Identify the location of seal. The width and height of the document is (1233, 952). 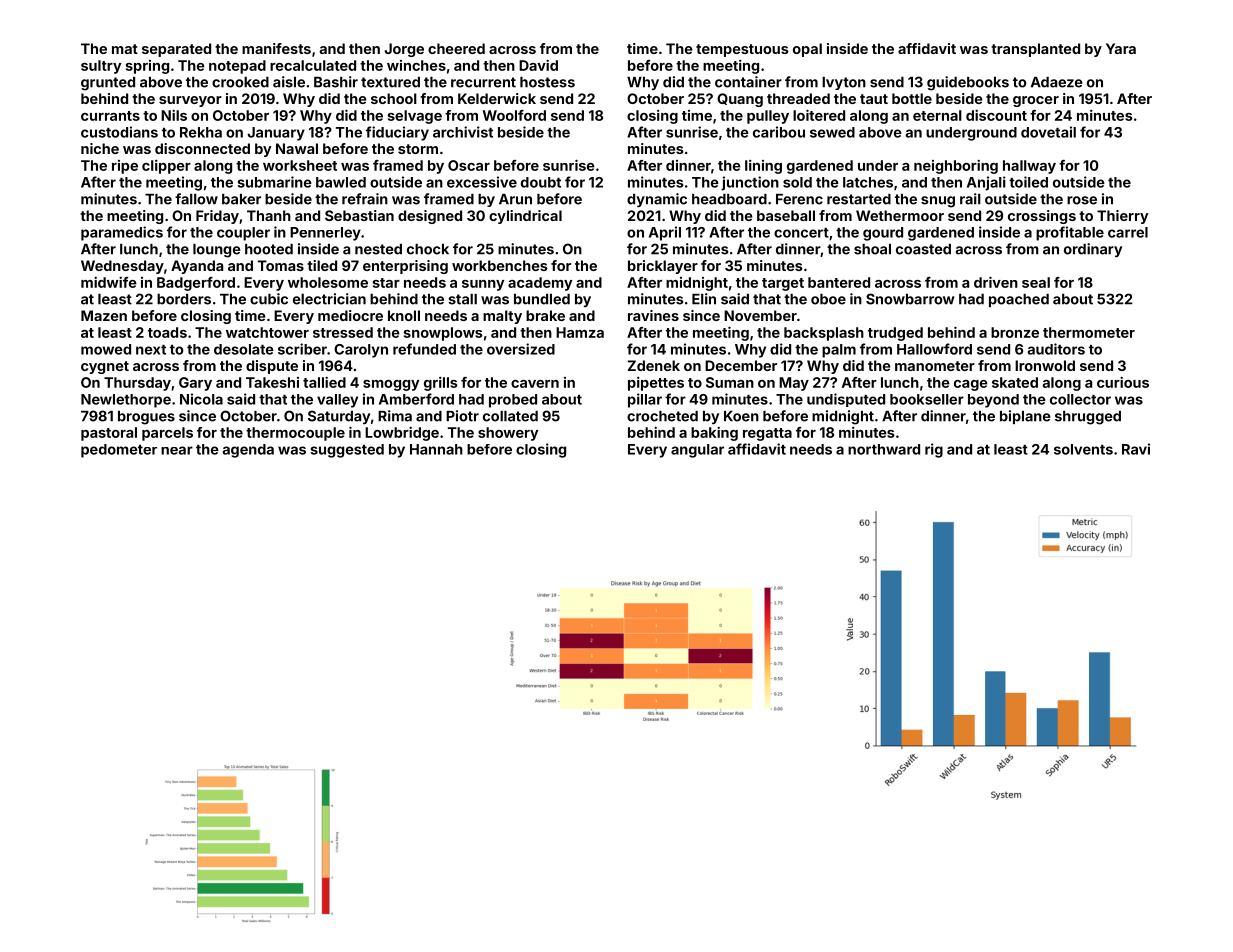
(1036, 282).
